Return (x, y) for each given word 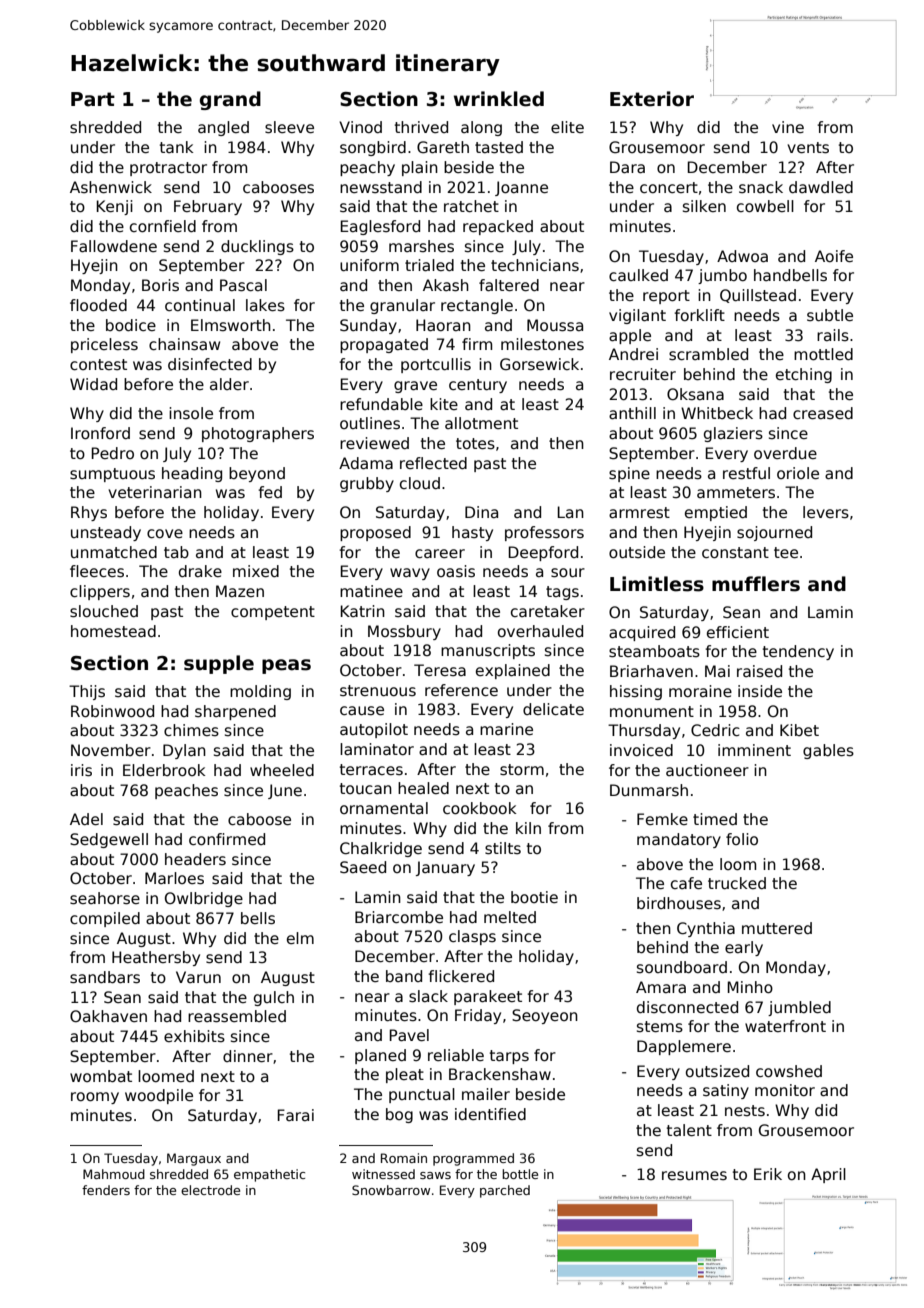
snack (761, 187)
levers (826, 512)
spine (629, 474)
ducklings (257, 247)
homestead (113, 631)
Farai (295, 1115)
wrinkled (499, 99)
